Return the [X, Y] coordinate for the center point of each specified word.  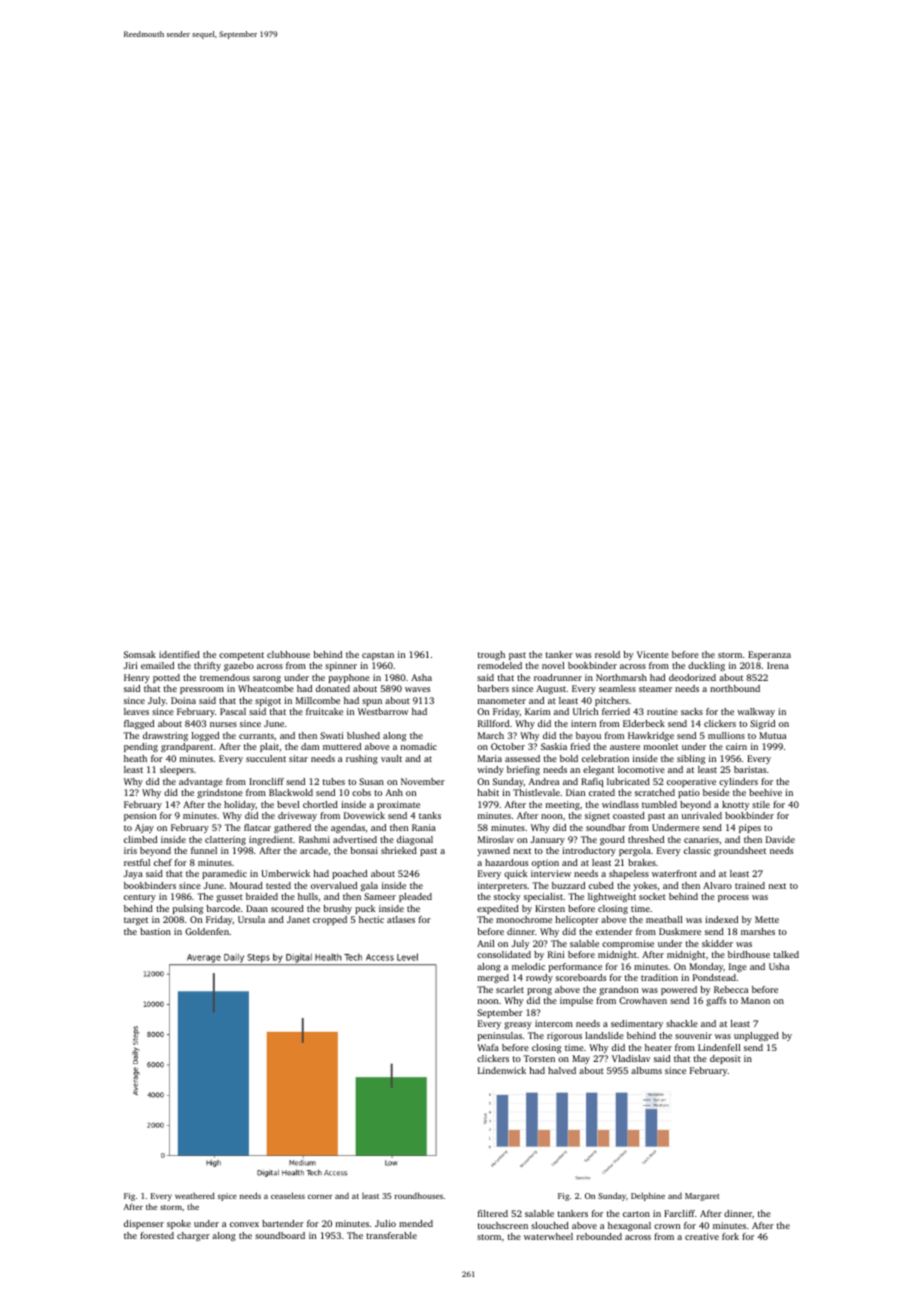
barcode [223, 908]
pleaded [415, 897]
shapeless [629, 874]
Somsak [140, 654]
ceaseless [288, 1195]
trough [491, 655]
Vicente [653, 654]
